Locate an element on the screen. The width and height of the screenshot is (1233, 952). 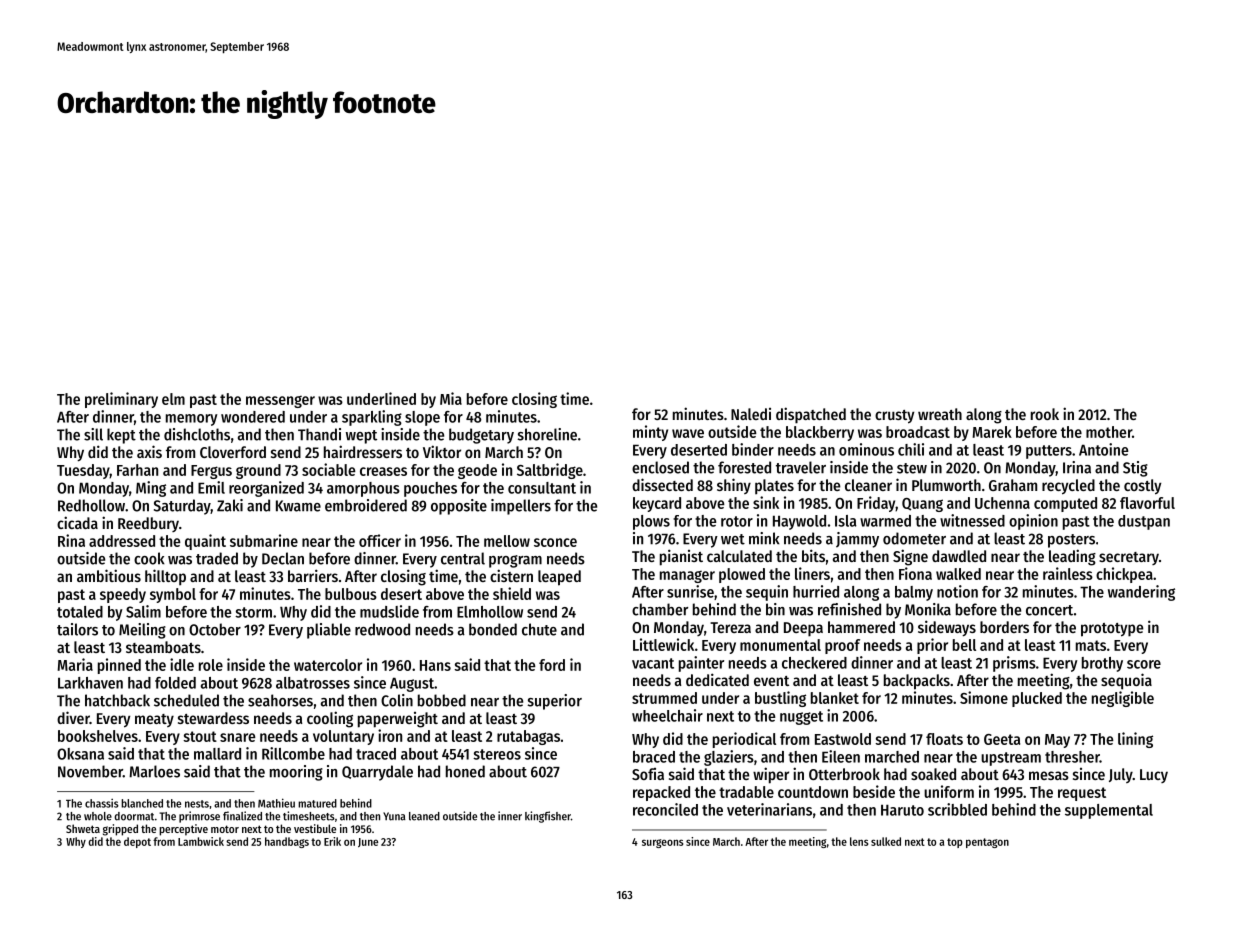
perceptive is located at coordinates (183, 830).
